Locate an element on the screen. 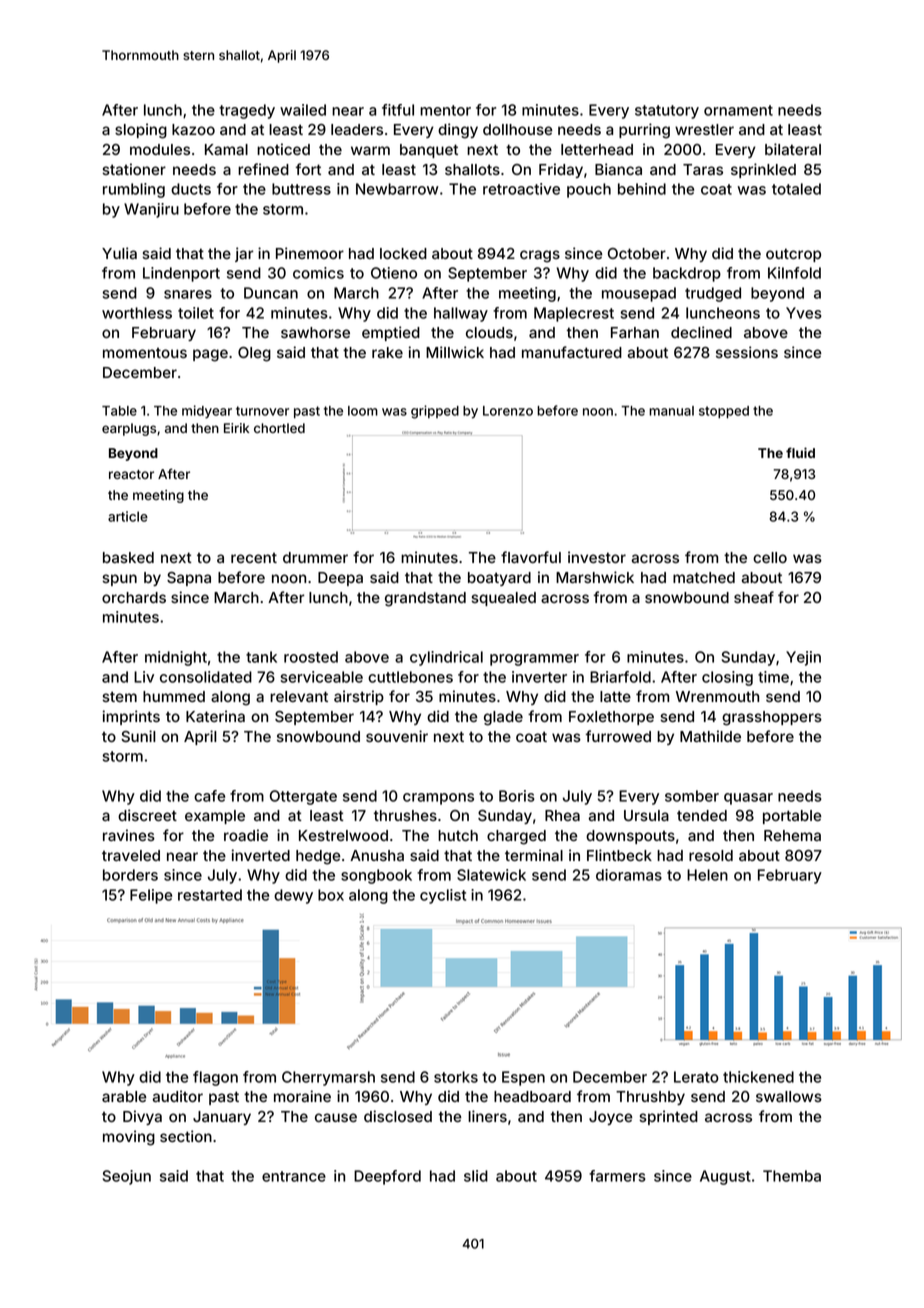 This screenshot has width=924, height=1308. hallway is located at coordinates (461, 314).
